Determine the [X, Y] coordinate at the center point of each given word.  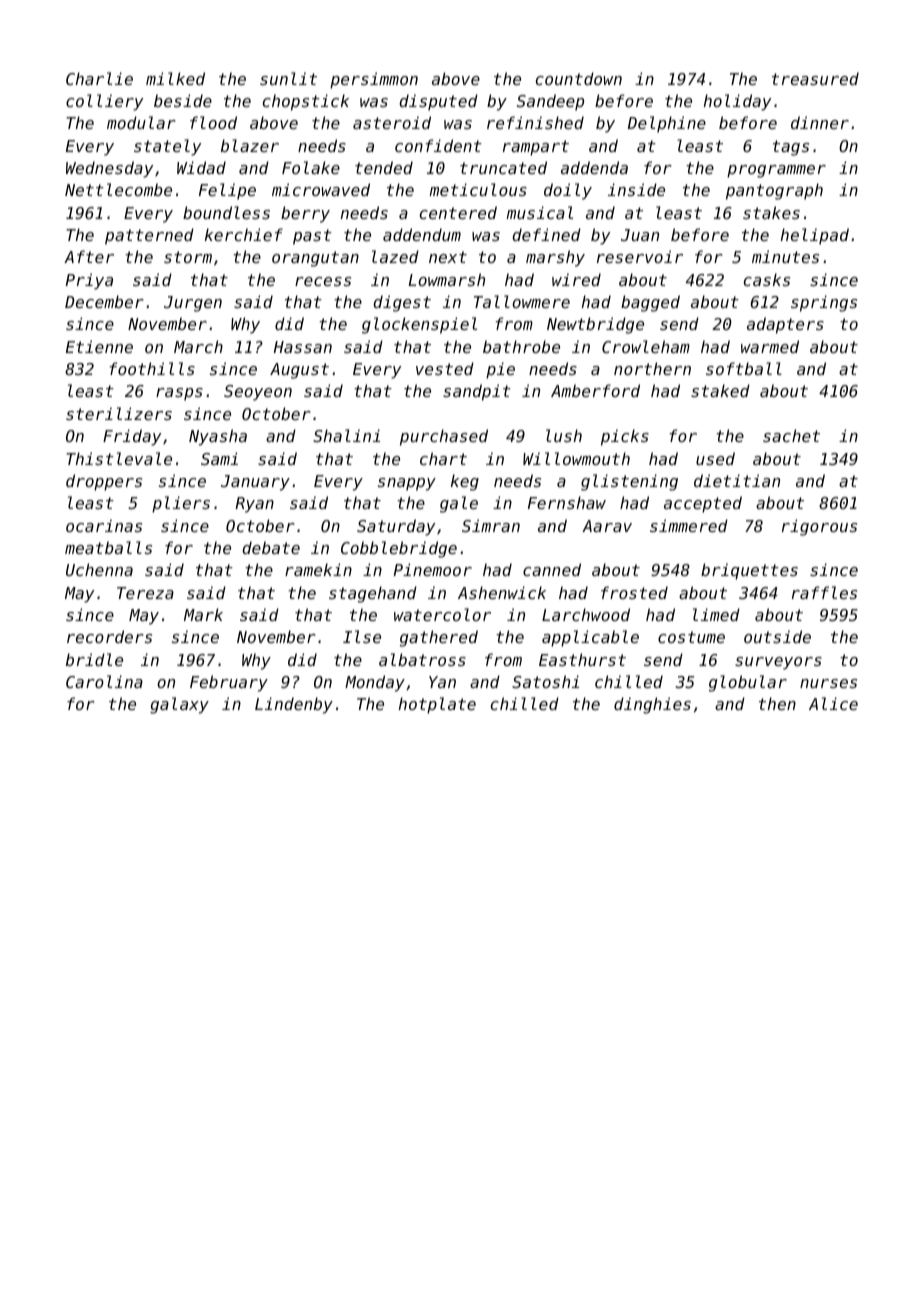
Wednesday [109, 169]
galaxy [179, 705]
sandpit [477, 392]
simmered [689, 525]
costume [691, 637]
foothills [152, 368]
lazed [395, 256]
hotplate [437, 705]
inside [636, 189]
